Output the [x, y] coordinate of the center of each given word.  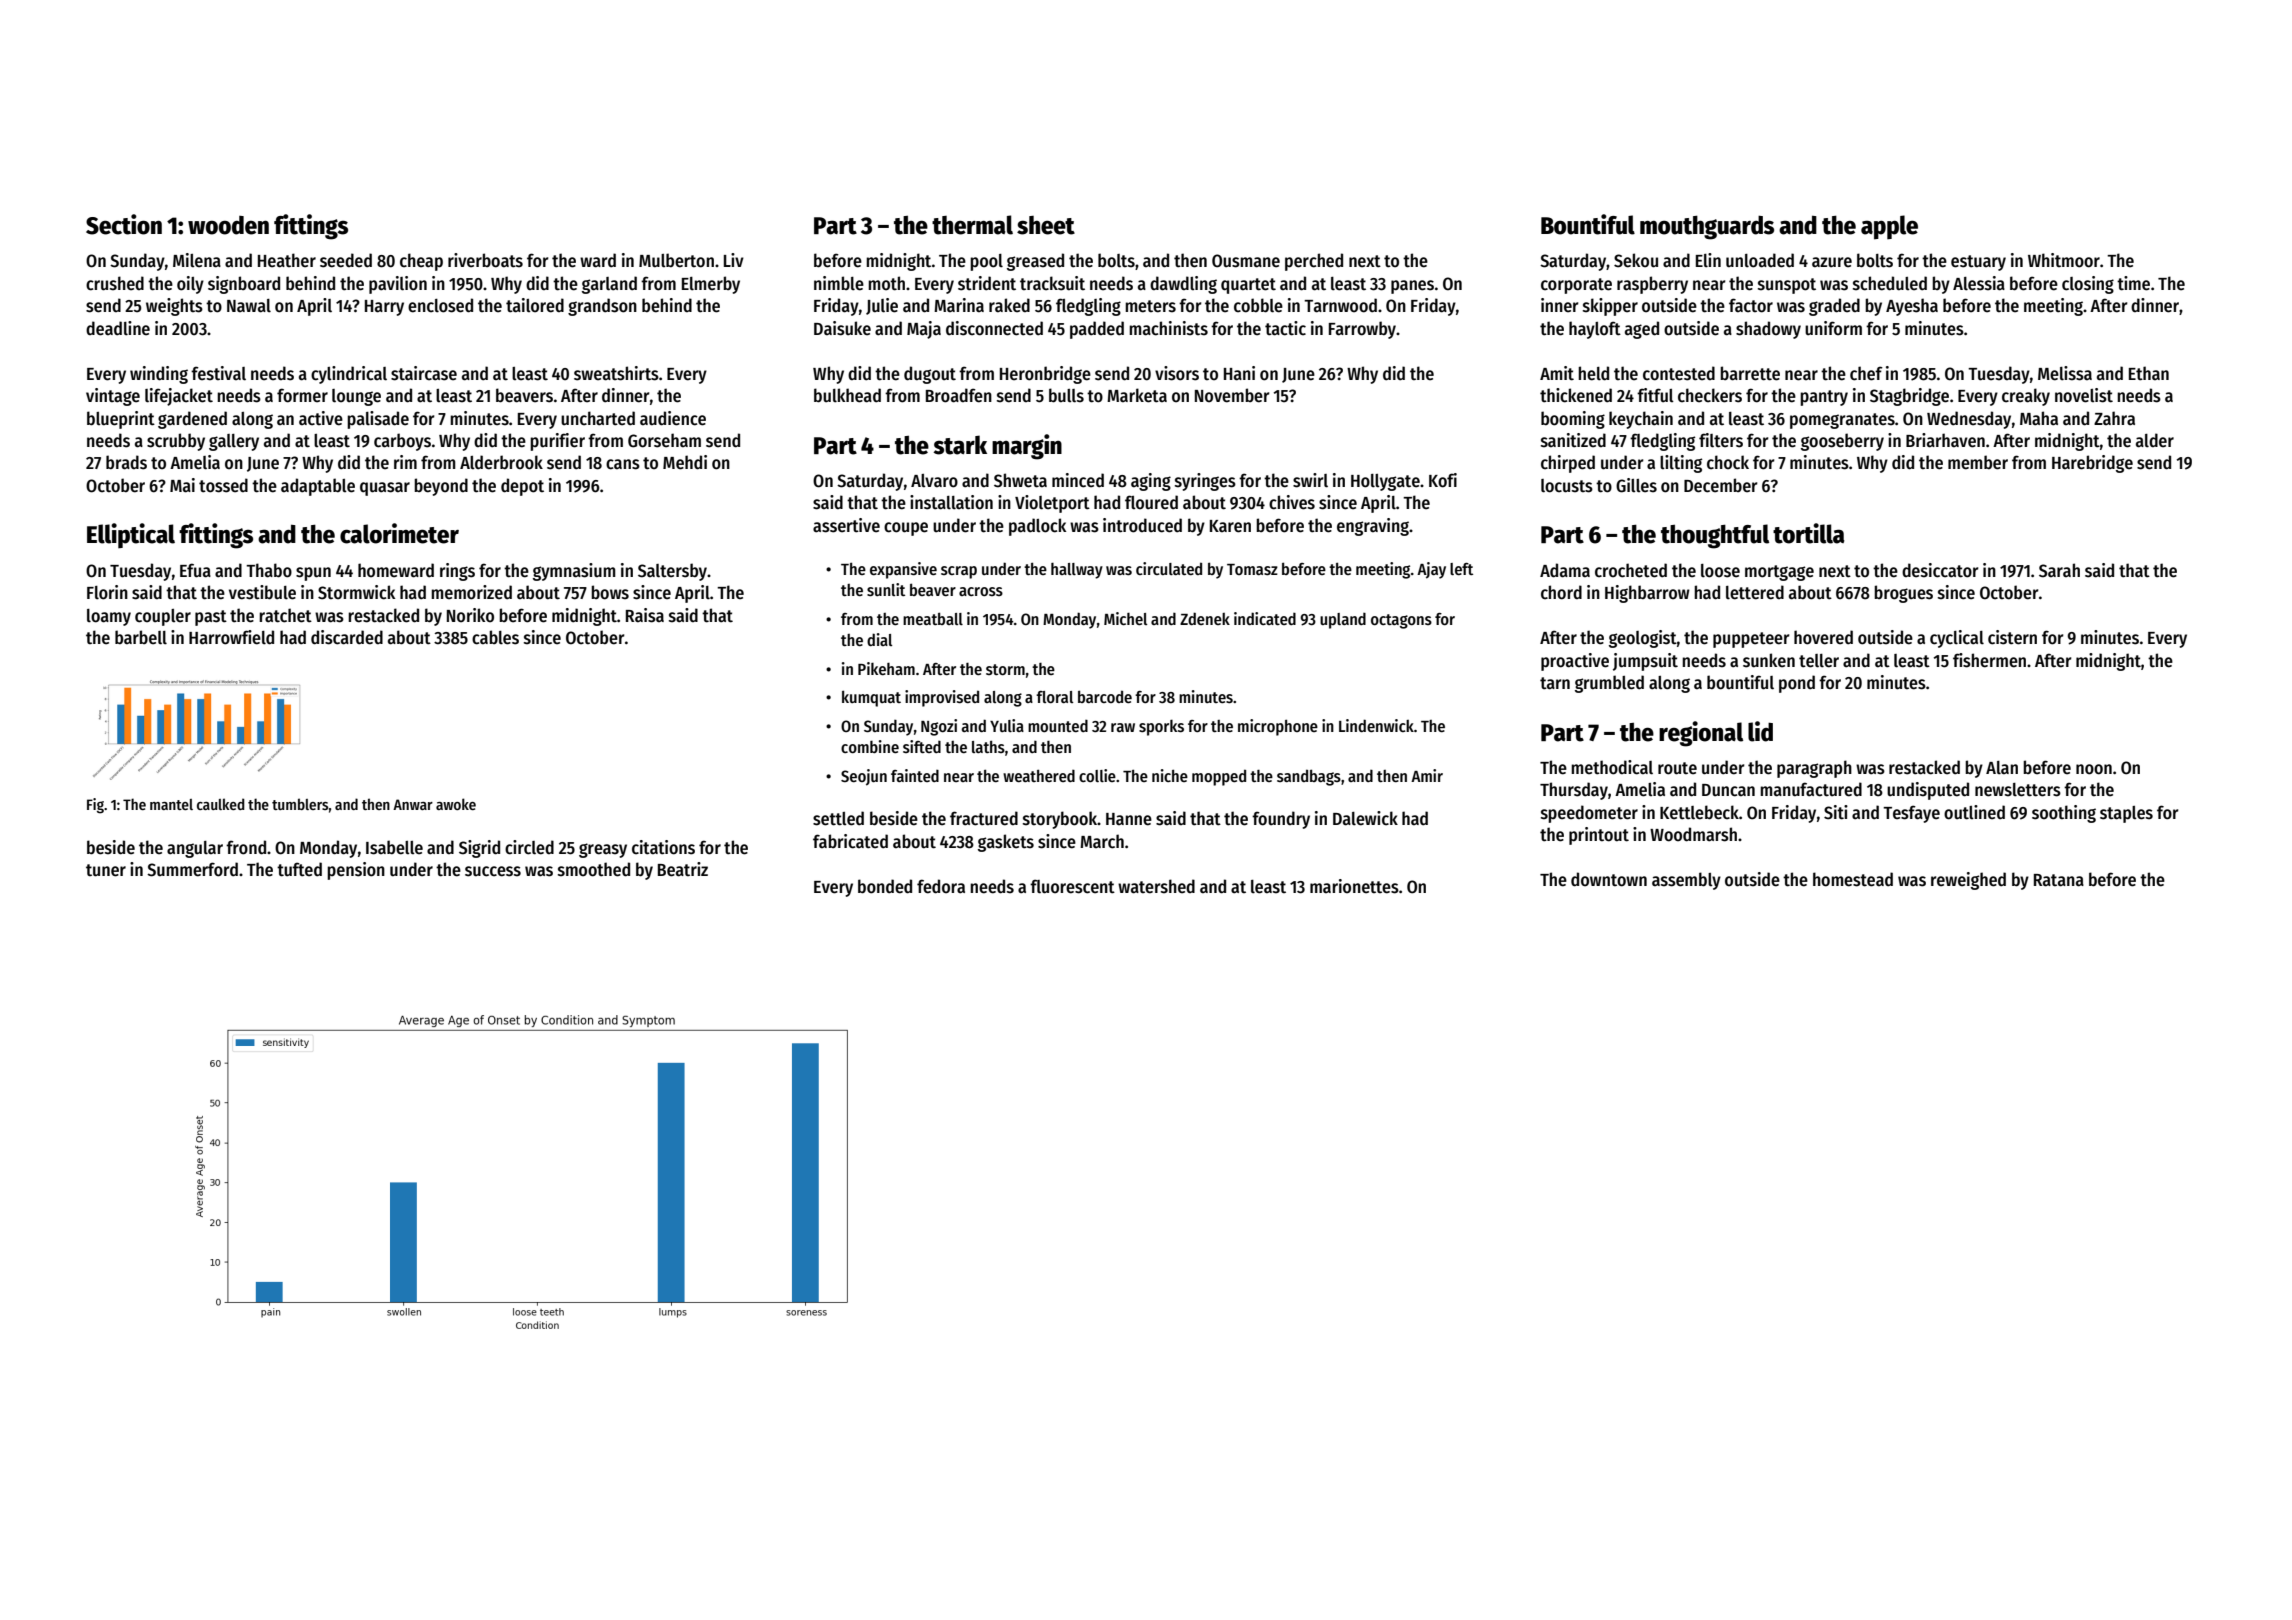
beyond [441, 487]
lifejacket [179, 397]
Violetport [1052, 504]
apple [1889, 227]
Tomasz [1252, 570]
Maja [924, 330]
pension [356, 871]
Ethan [2149, 373]
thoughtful [1715, 536]
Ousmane [1246, 261]
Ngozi [939, 727]
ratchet [285, 615]
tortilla [1809, 533]
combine [870, 746]
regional [1701, 734]
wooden [228, 225]
